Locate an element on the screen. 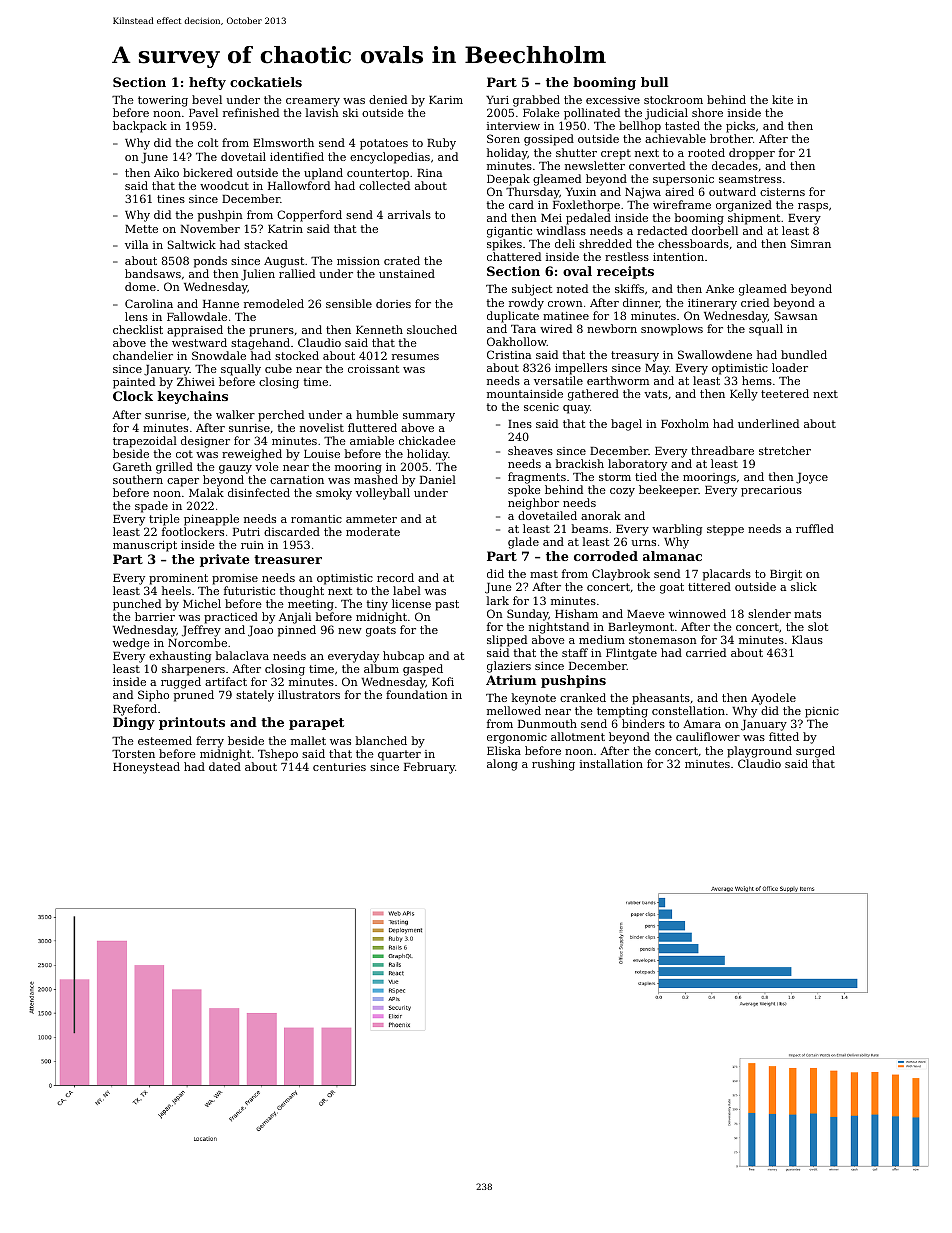 This screenshot has height=1233, width=952. centuries is located at coordinates (339, 767).
